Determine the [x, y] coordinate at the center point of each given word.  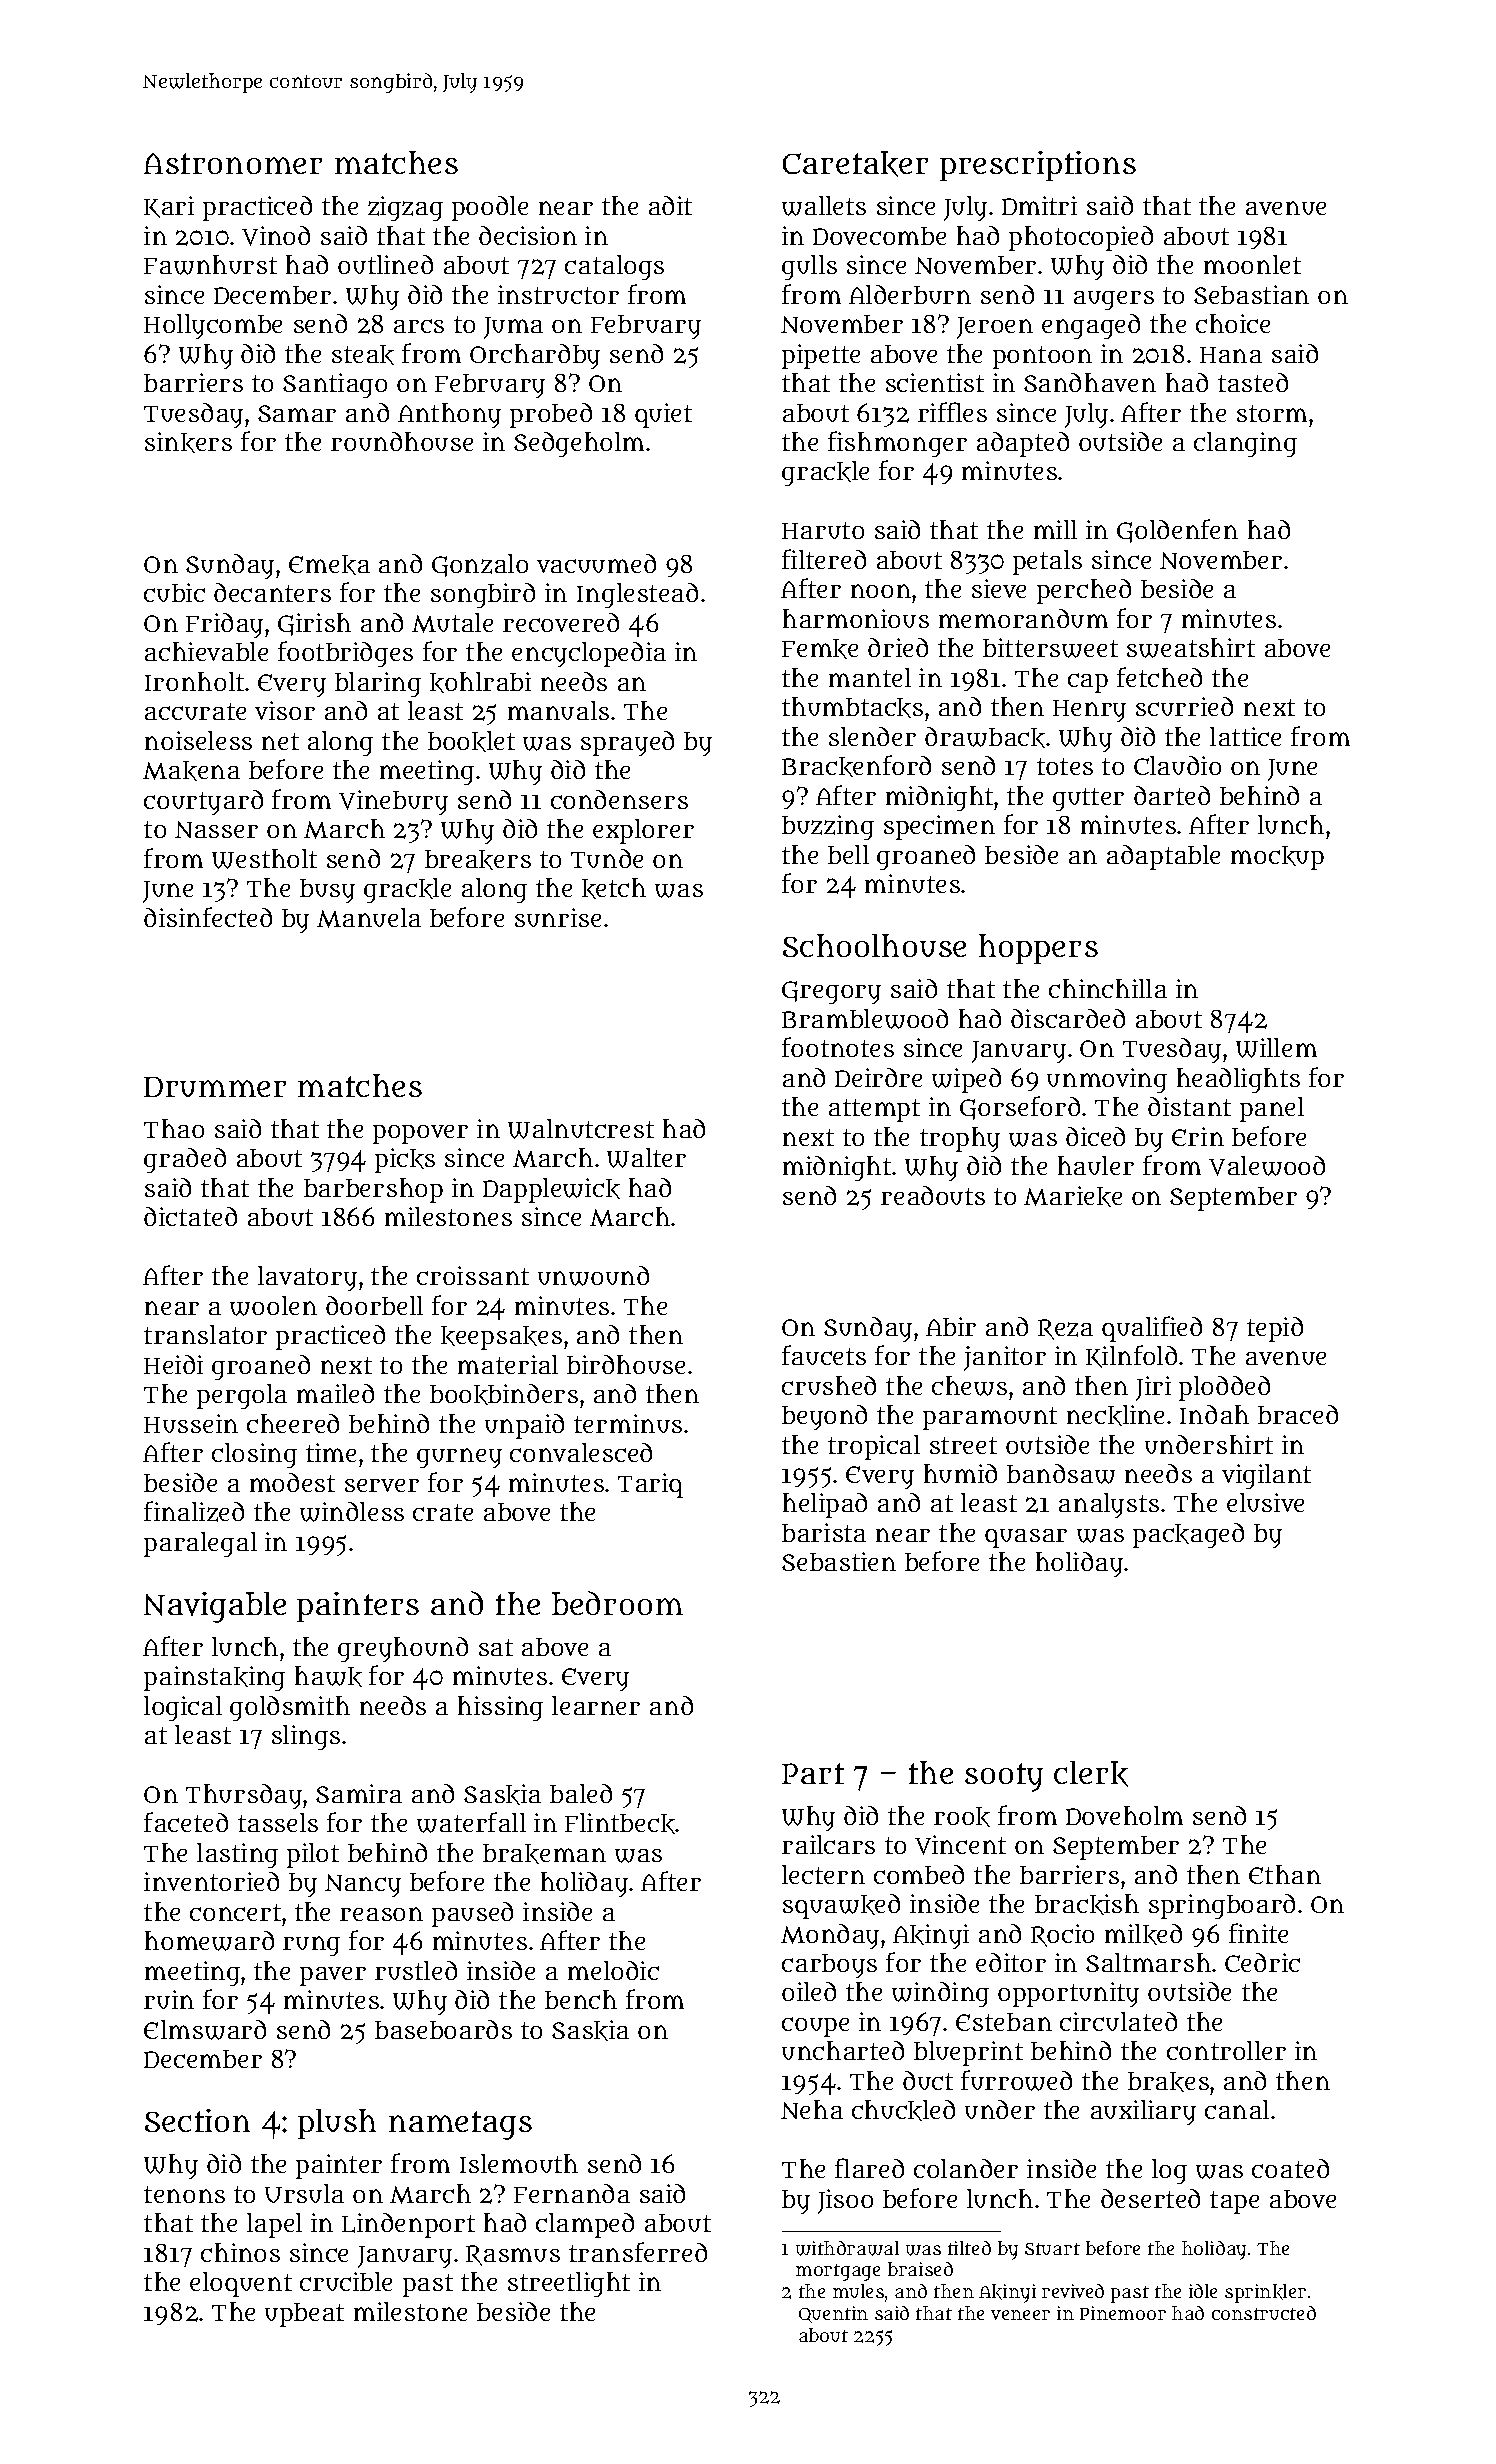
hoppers [1038, 949]
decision [528, 235]
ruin [169, 1999]
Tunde [607, 858]
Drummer [215, 1087]
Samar [297, 413]
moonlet [1252, 264]
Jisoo [845, 2201]
